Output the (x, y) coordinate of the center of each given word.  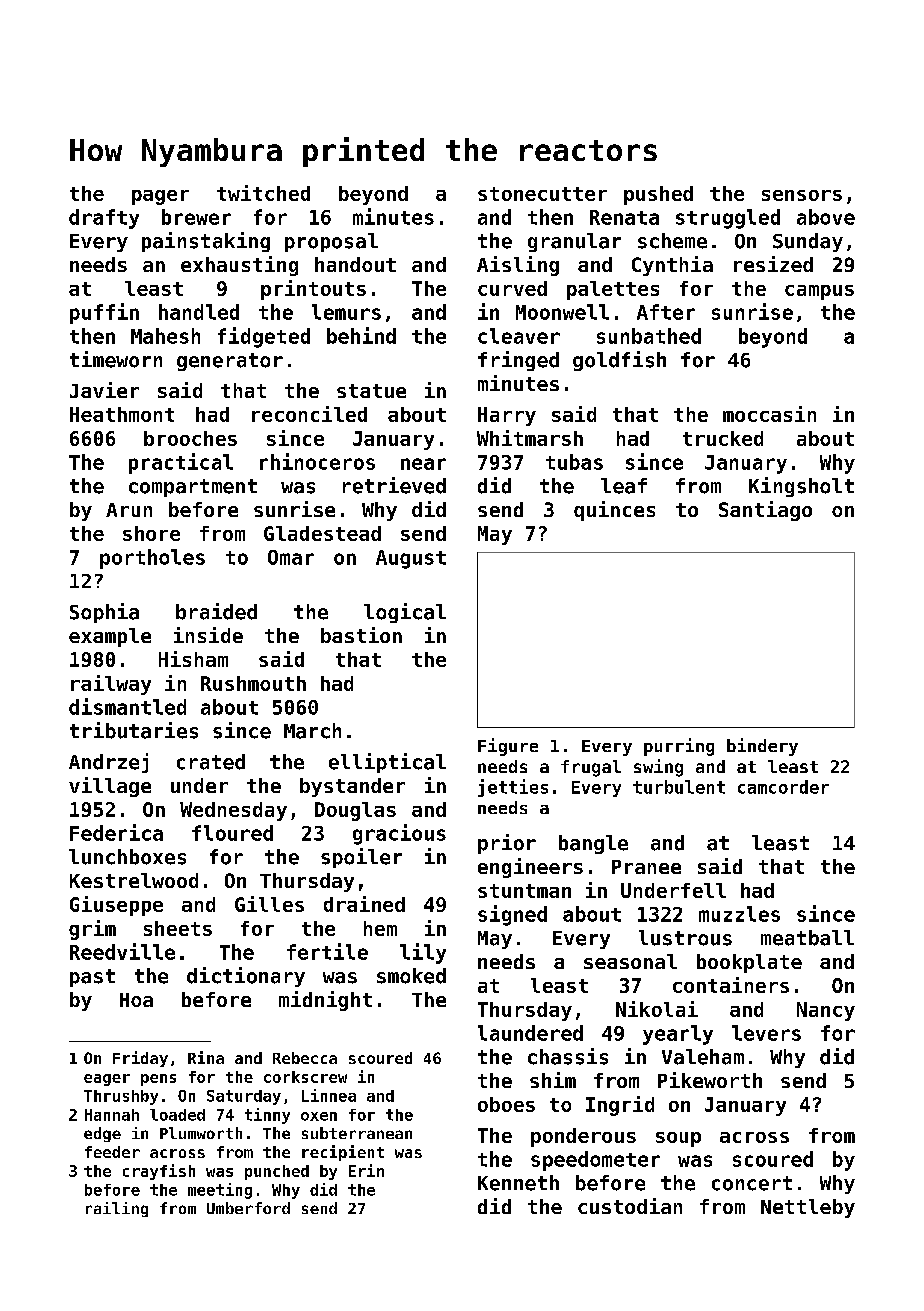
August (411, 559)
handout (355, 264)
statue (371, 391)
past (92, 978)
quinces (614, 511)
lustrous (685, 938)
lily (423, 953)
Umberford (248, 1208)
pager (160, 197)
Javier (104, 390)
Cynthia (672, 266)
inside (208, 635)
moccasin (769, 414)
